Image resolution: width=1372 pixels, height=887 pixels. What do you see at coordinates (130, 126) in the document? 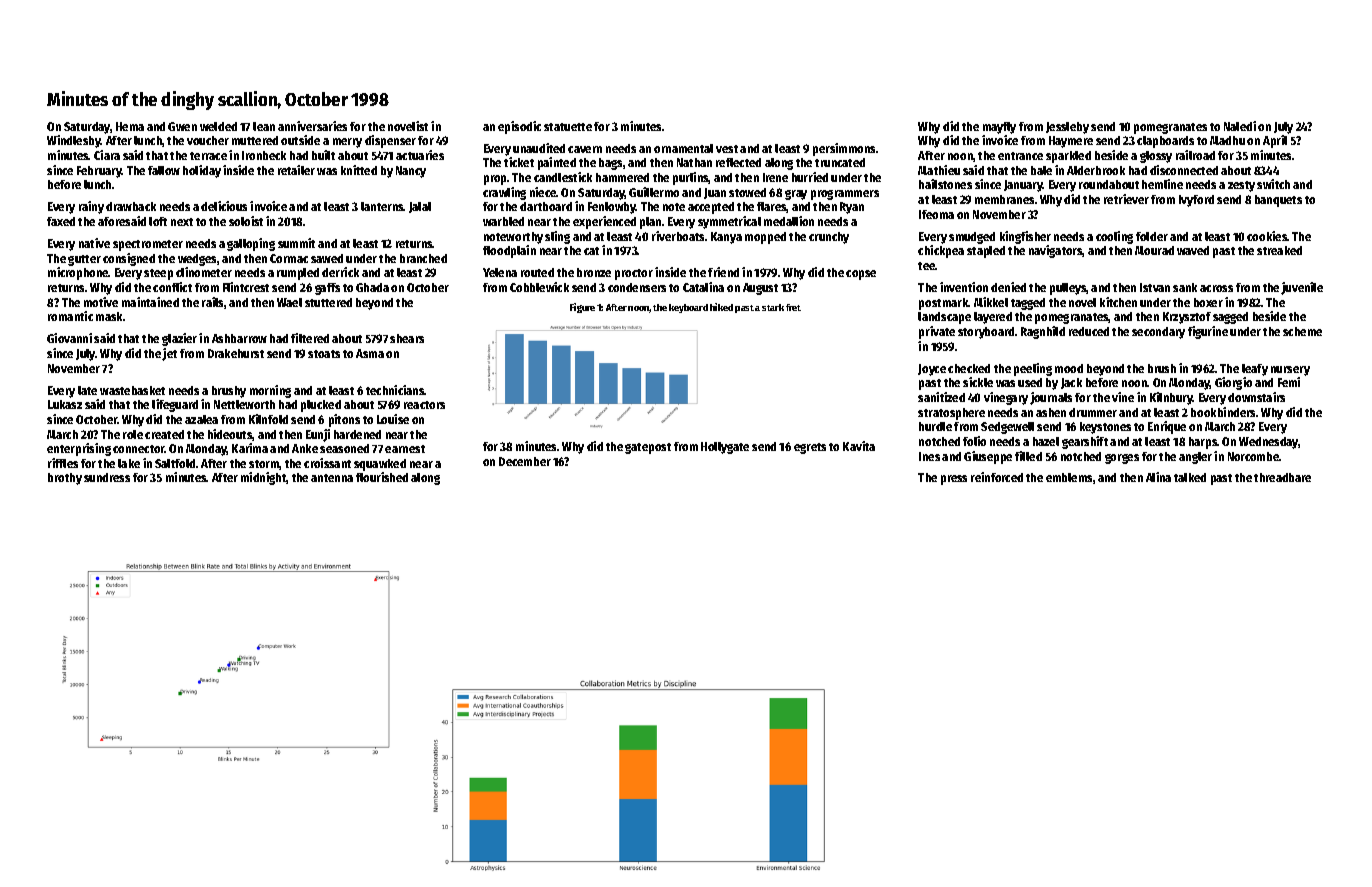
I see `Hema` at bounding box center [130, 126].
